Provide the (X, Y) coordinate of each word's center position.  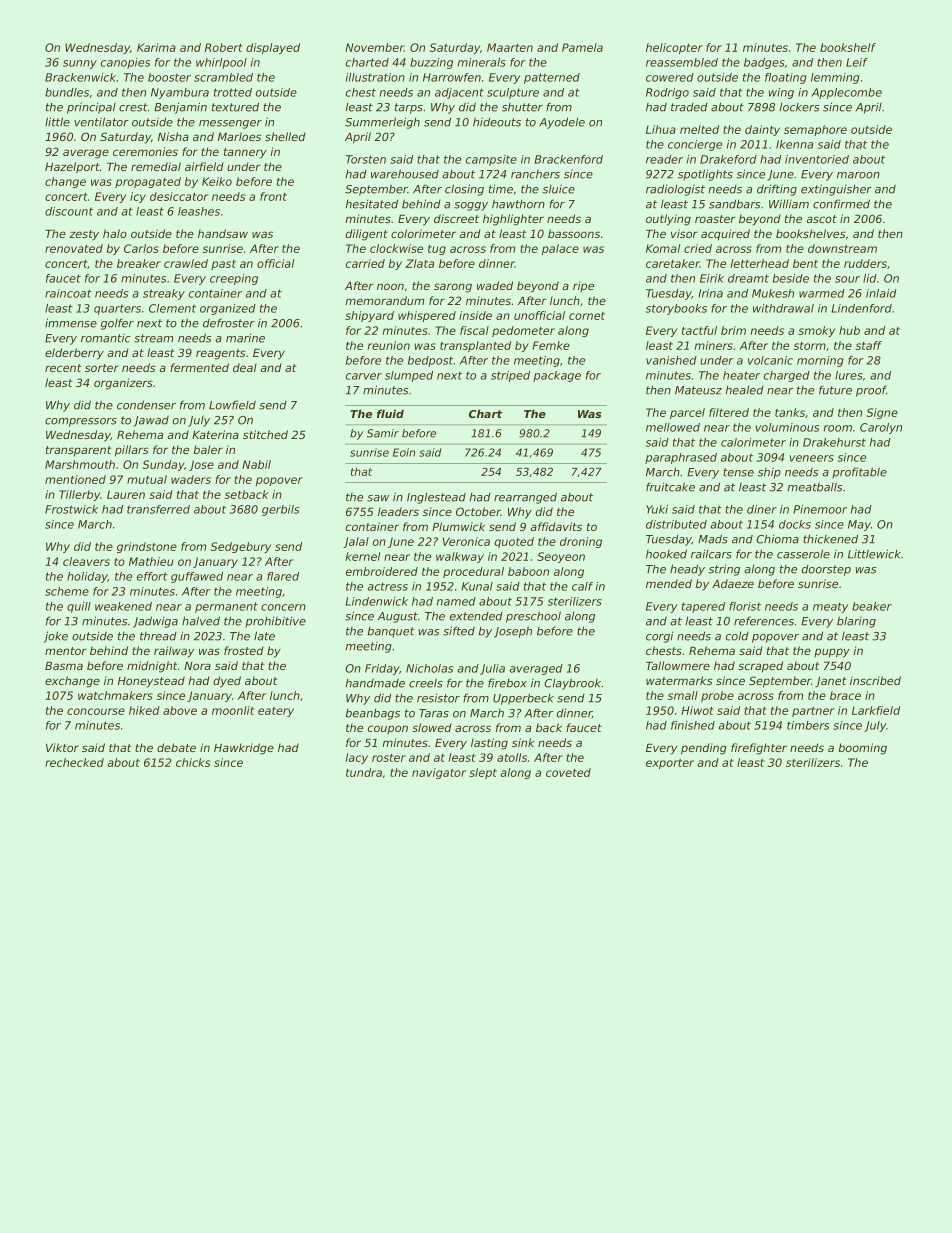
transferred (158, 509)
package (557, 376)
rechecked (74, 762)
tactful (699, 330)
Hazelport (72, 168)
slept (483, 773)
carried (365, 263)
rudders (865, 263)
